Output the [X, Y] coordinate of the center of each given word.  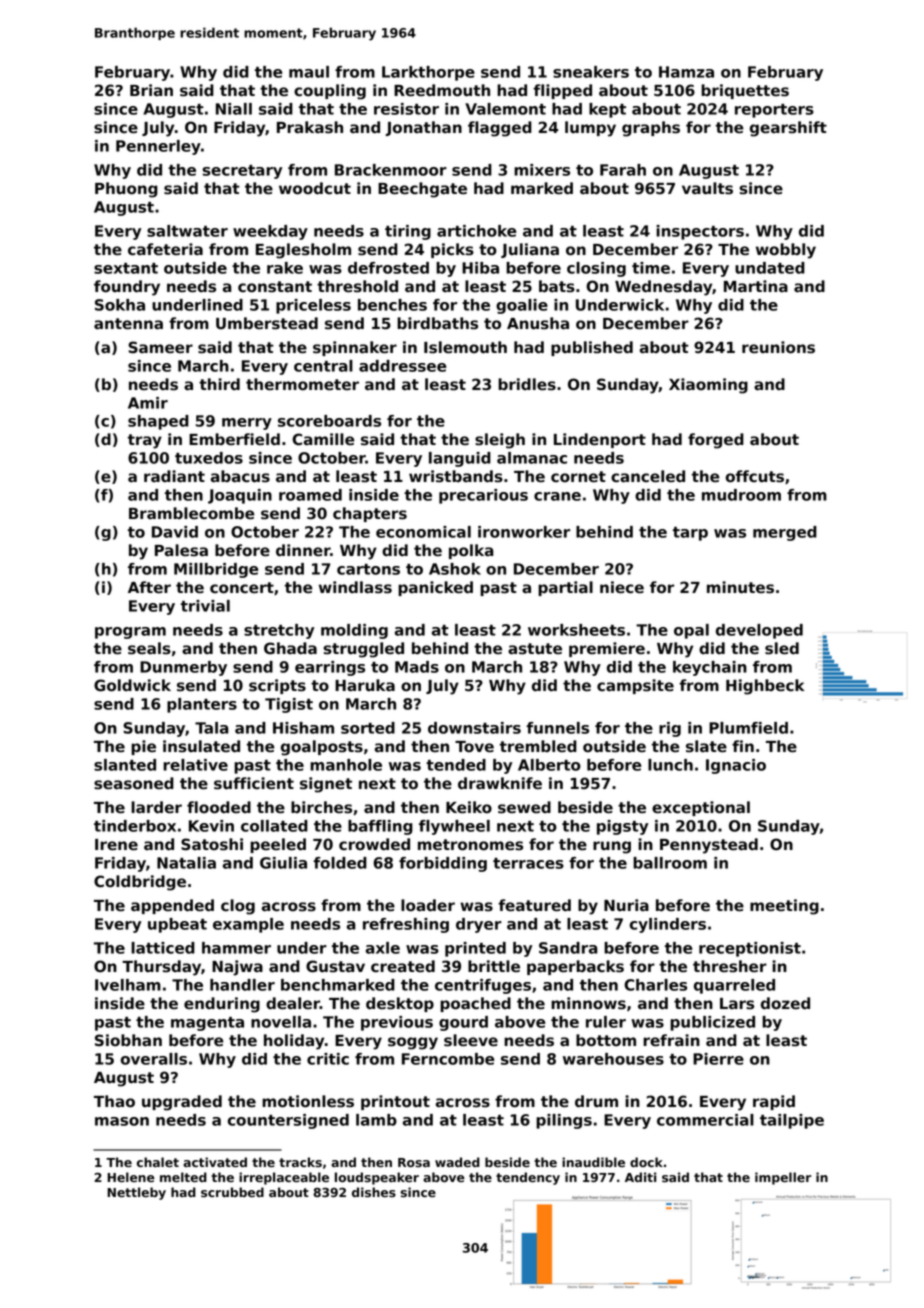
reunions [778, 347]
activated [215, 1162]
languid [460, 459]
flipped [562, 91]
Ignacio [736, 766]
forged [716, 441]
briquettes [745, 91]
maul [309, 72]
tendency [528, 1178]
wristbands [456, 476]
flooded [219, 807]
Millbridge [216, 570]
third [219, 384]
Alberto [549, 765]
